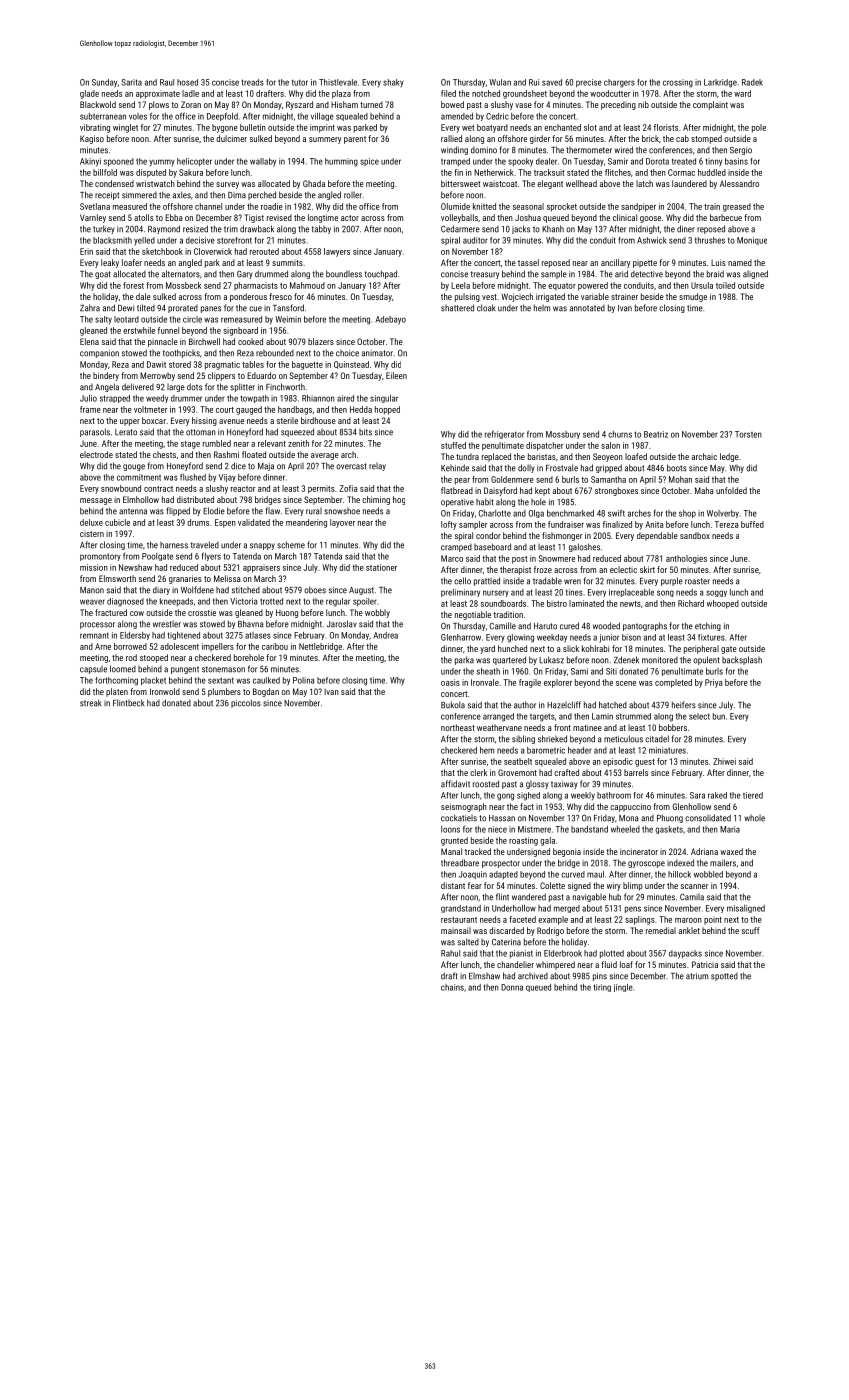 The image size is (849, 1400). What do you see at coordinates (246, 703) in the screenshot?
I see `piccolos` at bounding box center [246, 703].
